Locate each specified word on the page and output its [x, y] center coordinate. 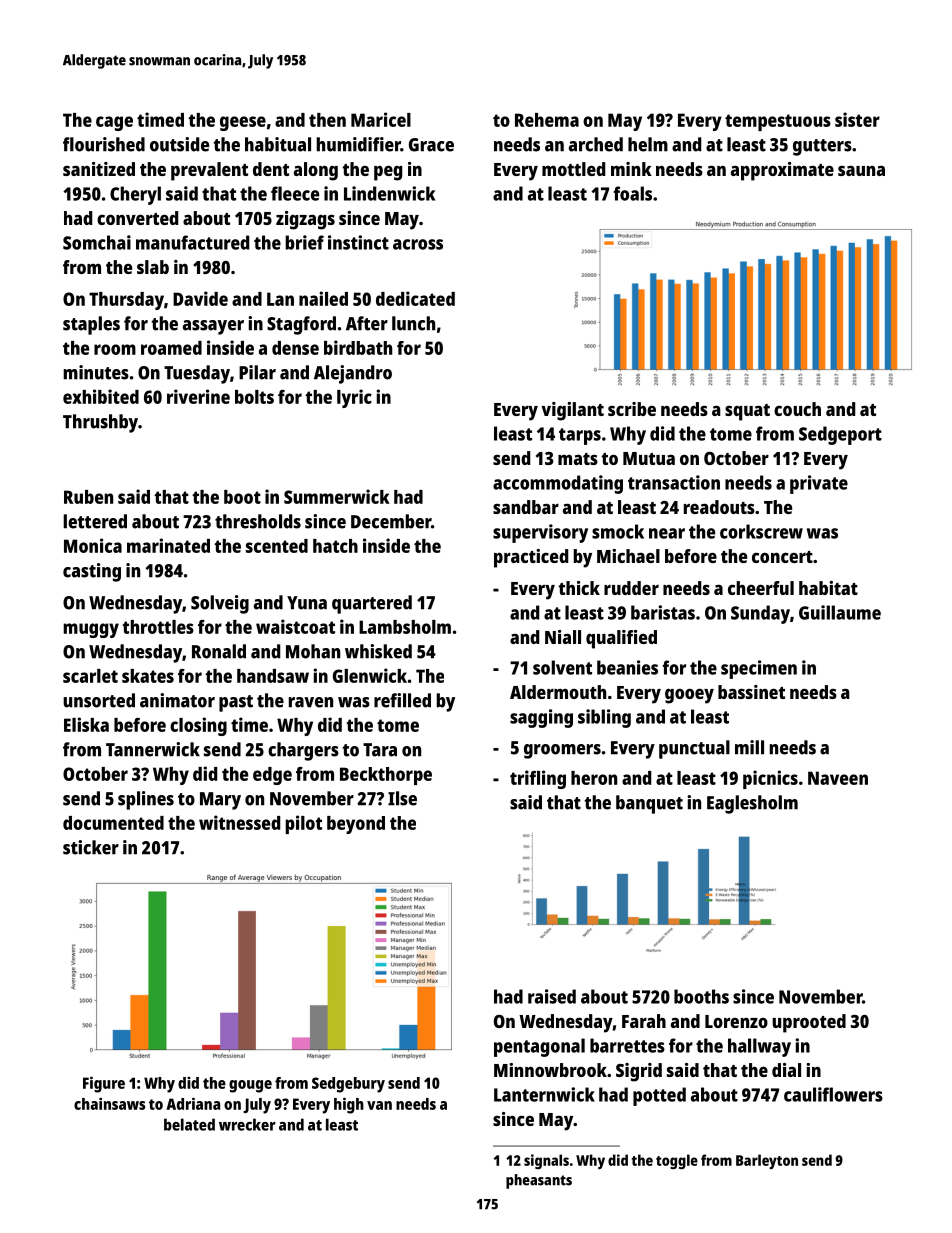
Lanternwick [544, 1094]
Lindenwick [389, 193]
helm [648, 144]
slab [153, 267]
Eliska [86, 724]
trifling [538, 779]
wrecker [247, 1124]
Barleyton [767, 1161]
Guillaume [840, 612]
